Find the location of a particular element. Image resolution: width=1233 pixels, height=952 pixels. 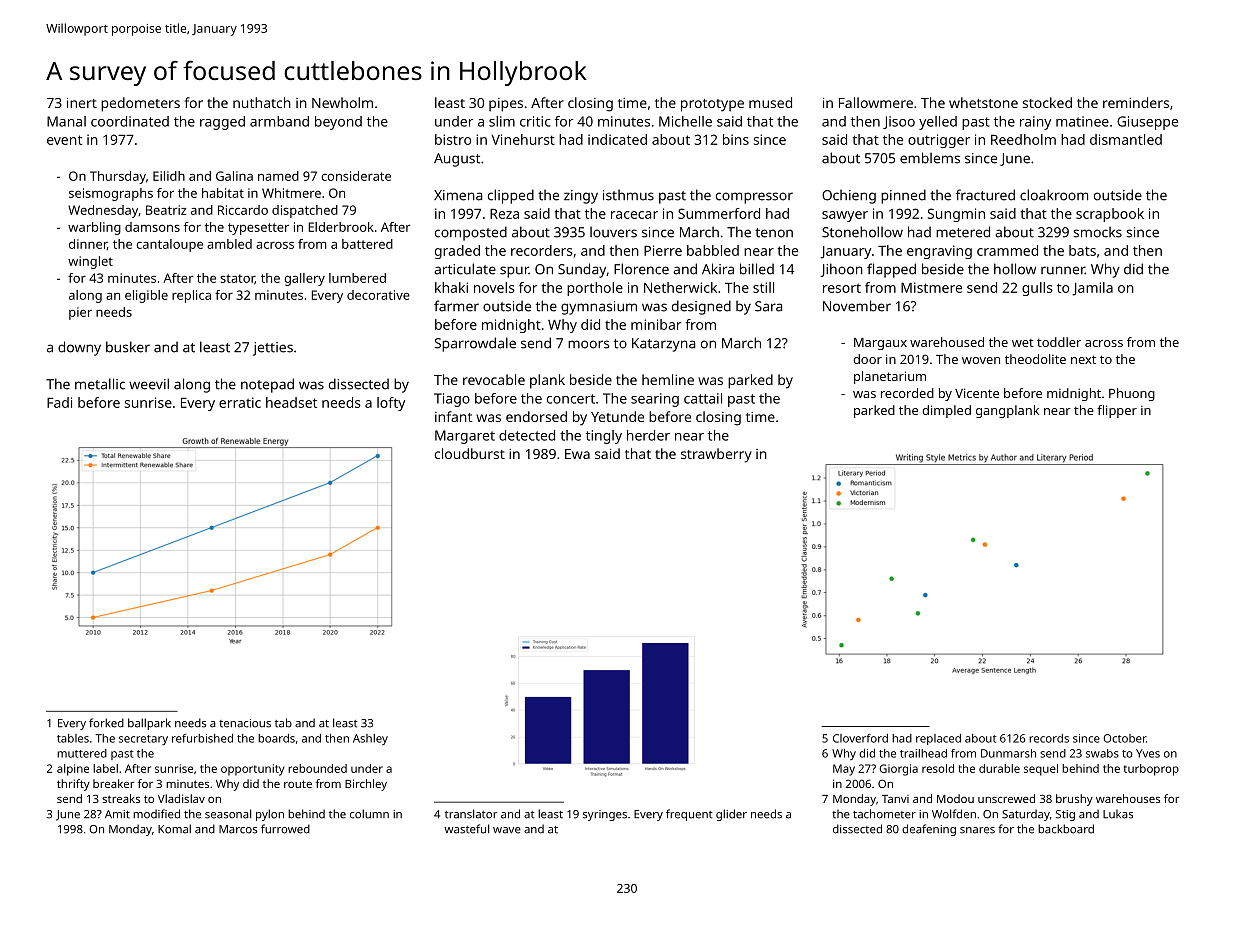

moors is located at coordinates (589, 344).
